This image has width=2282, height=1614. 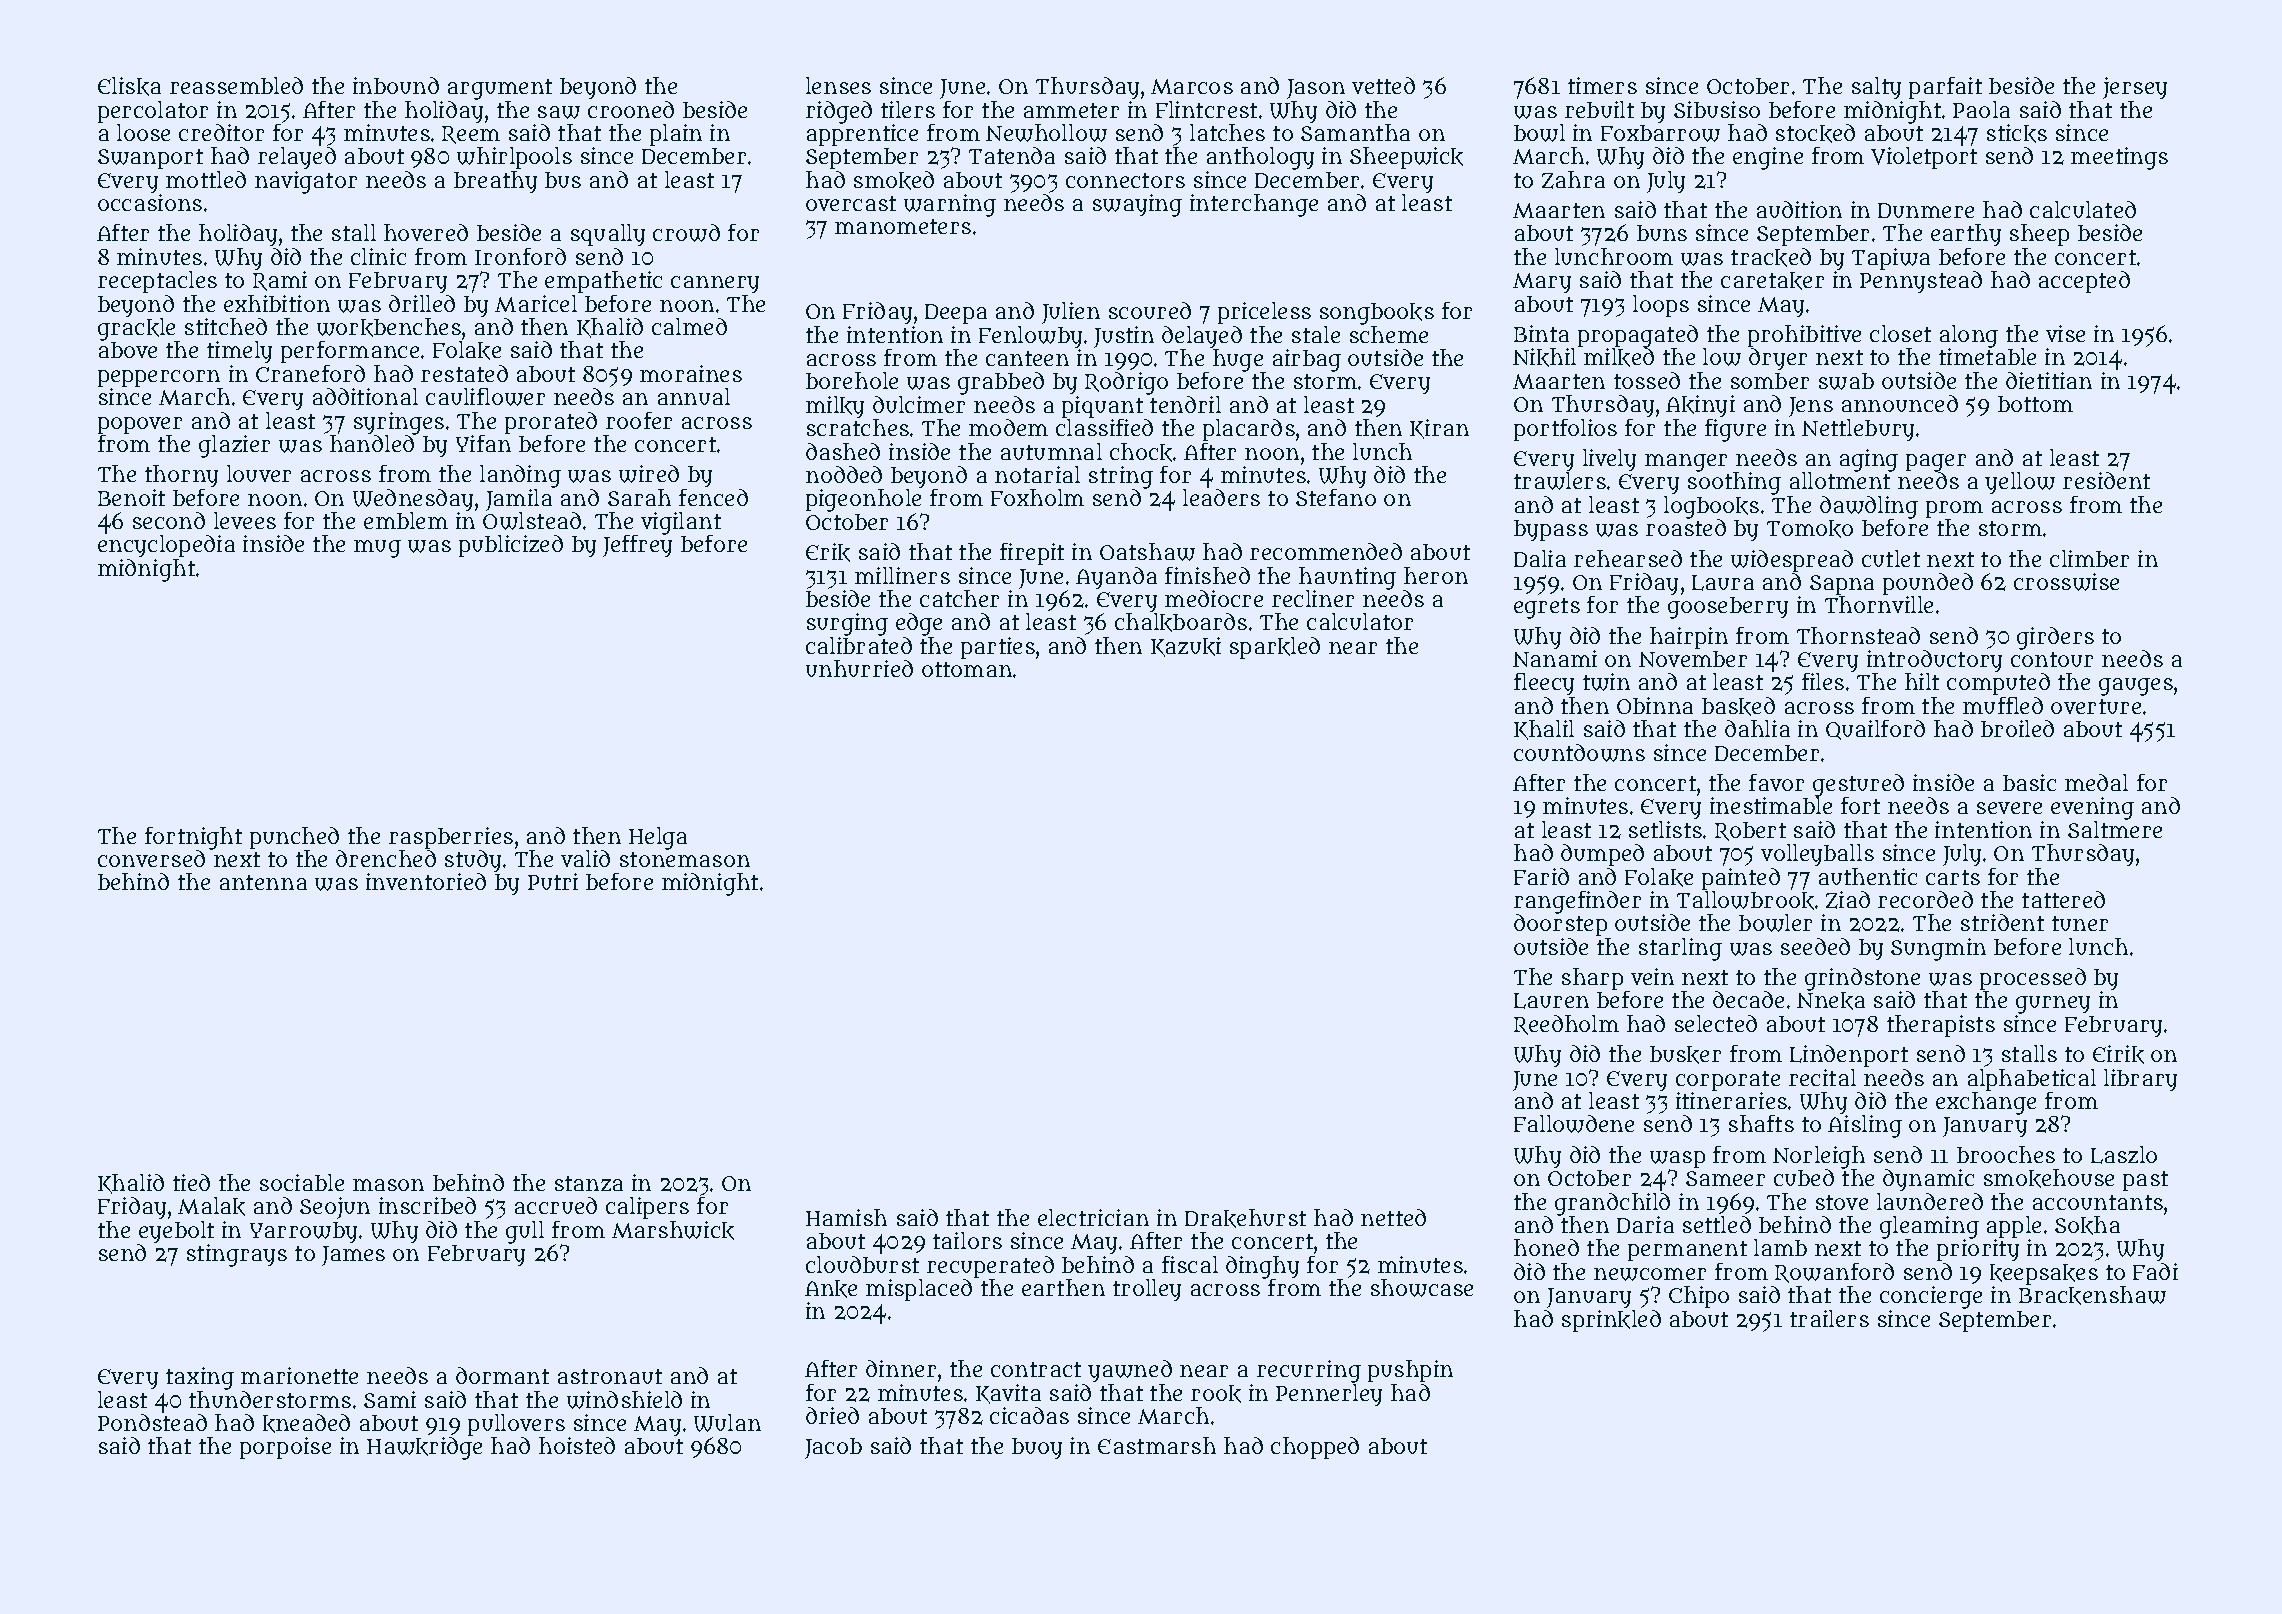 I want to click on Hamish, so click(x=846, y=1217).
